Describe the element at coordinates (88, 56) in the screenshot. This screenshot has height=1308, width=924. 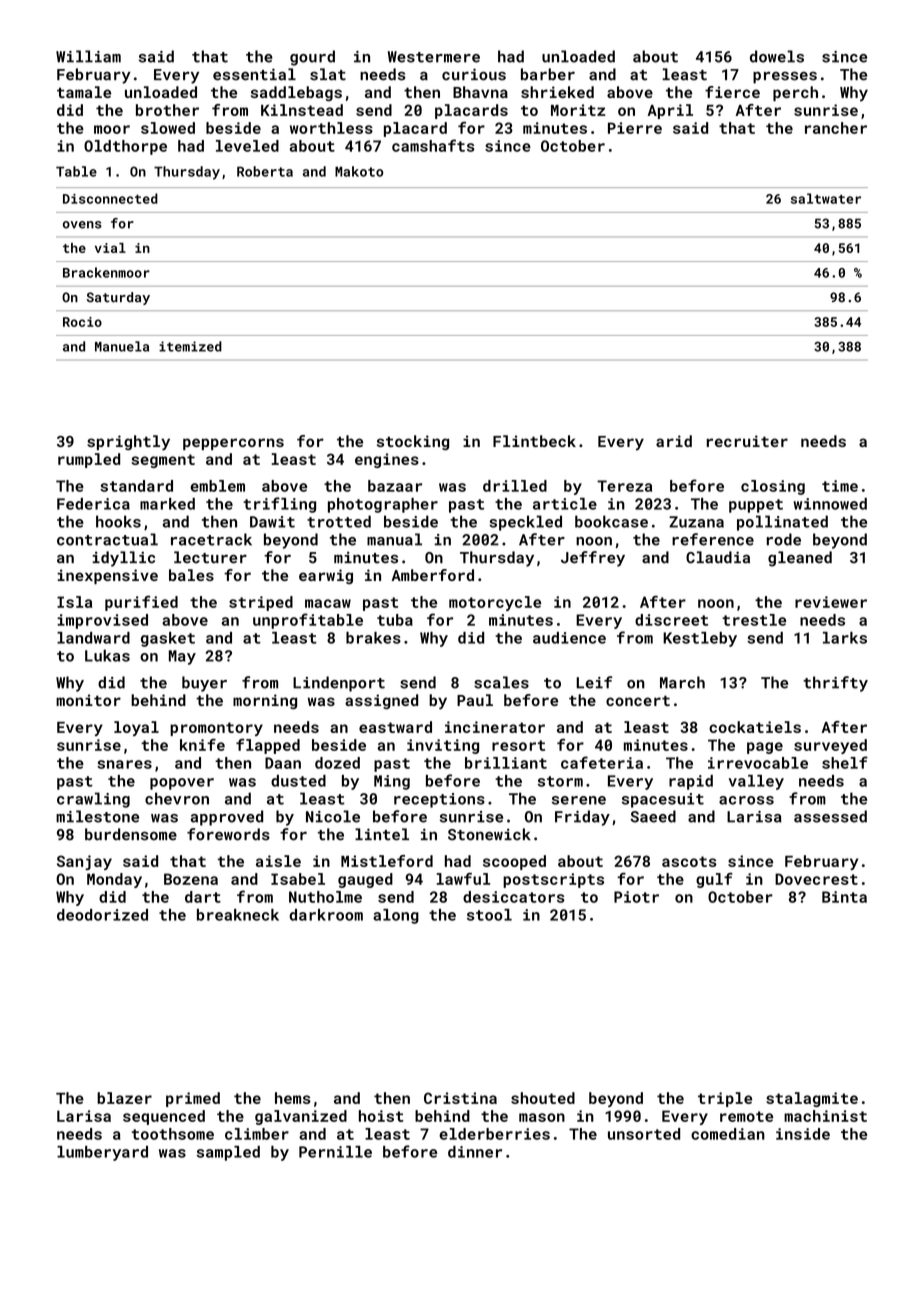
I see `William` at that location.
